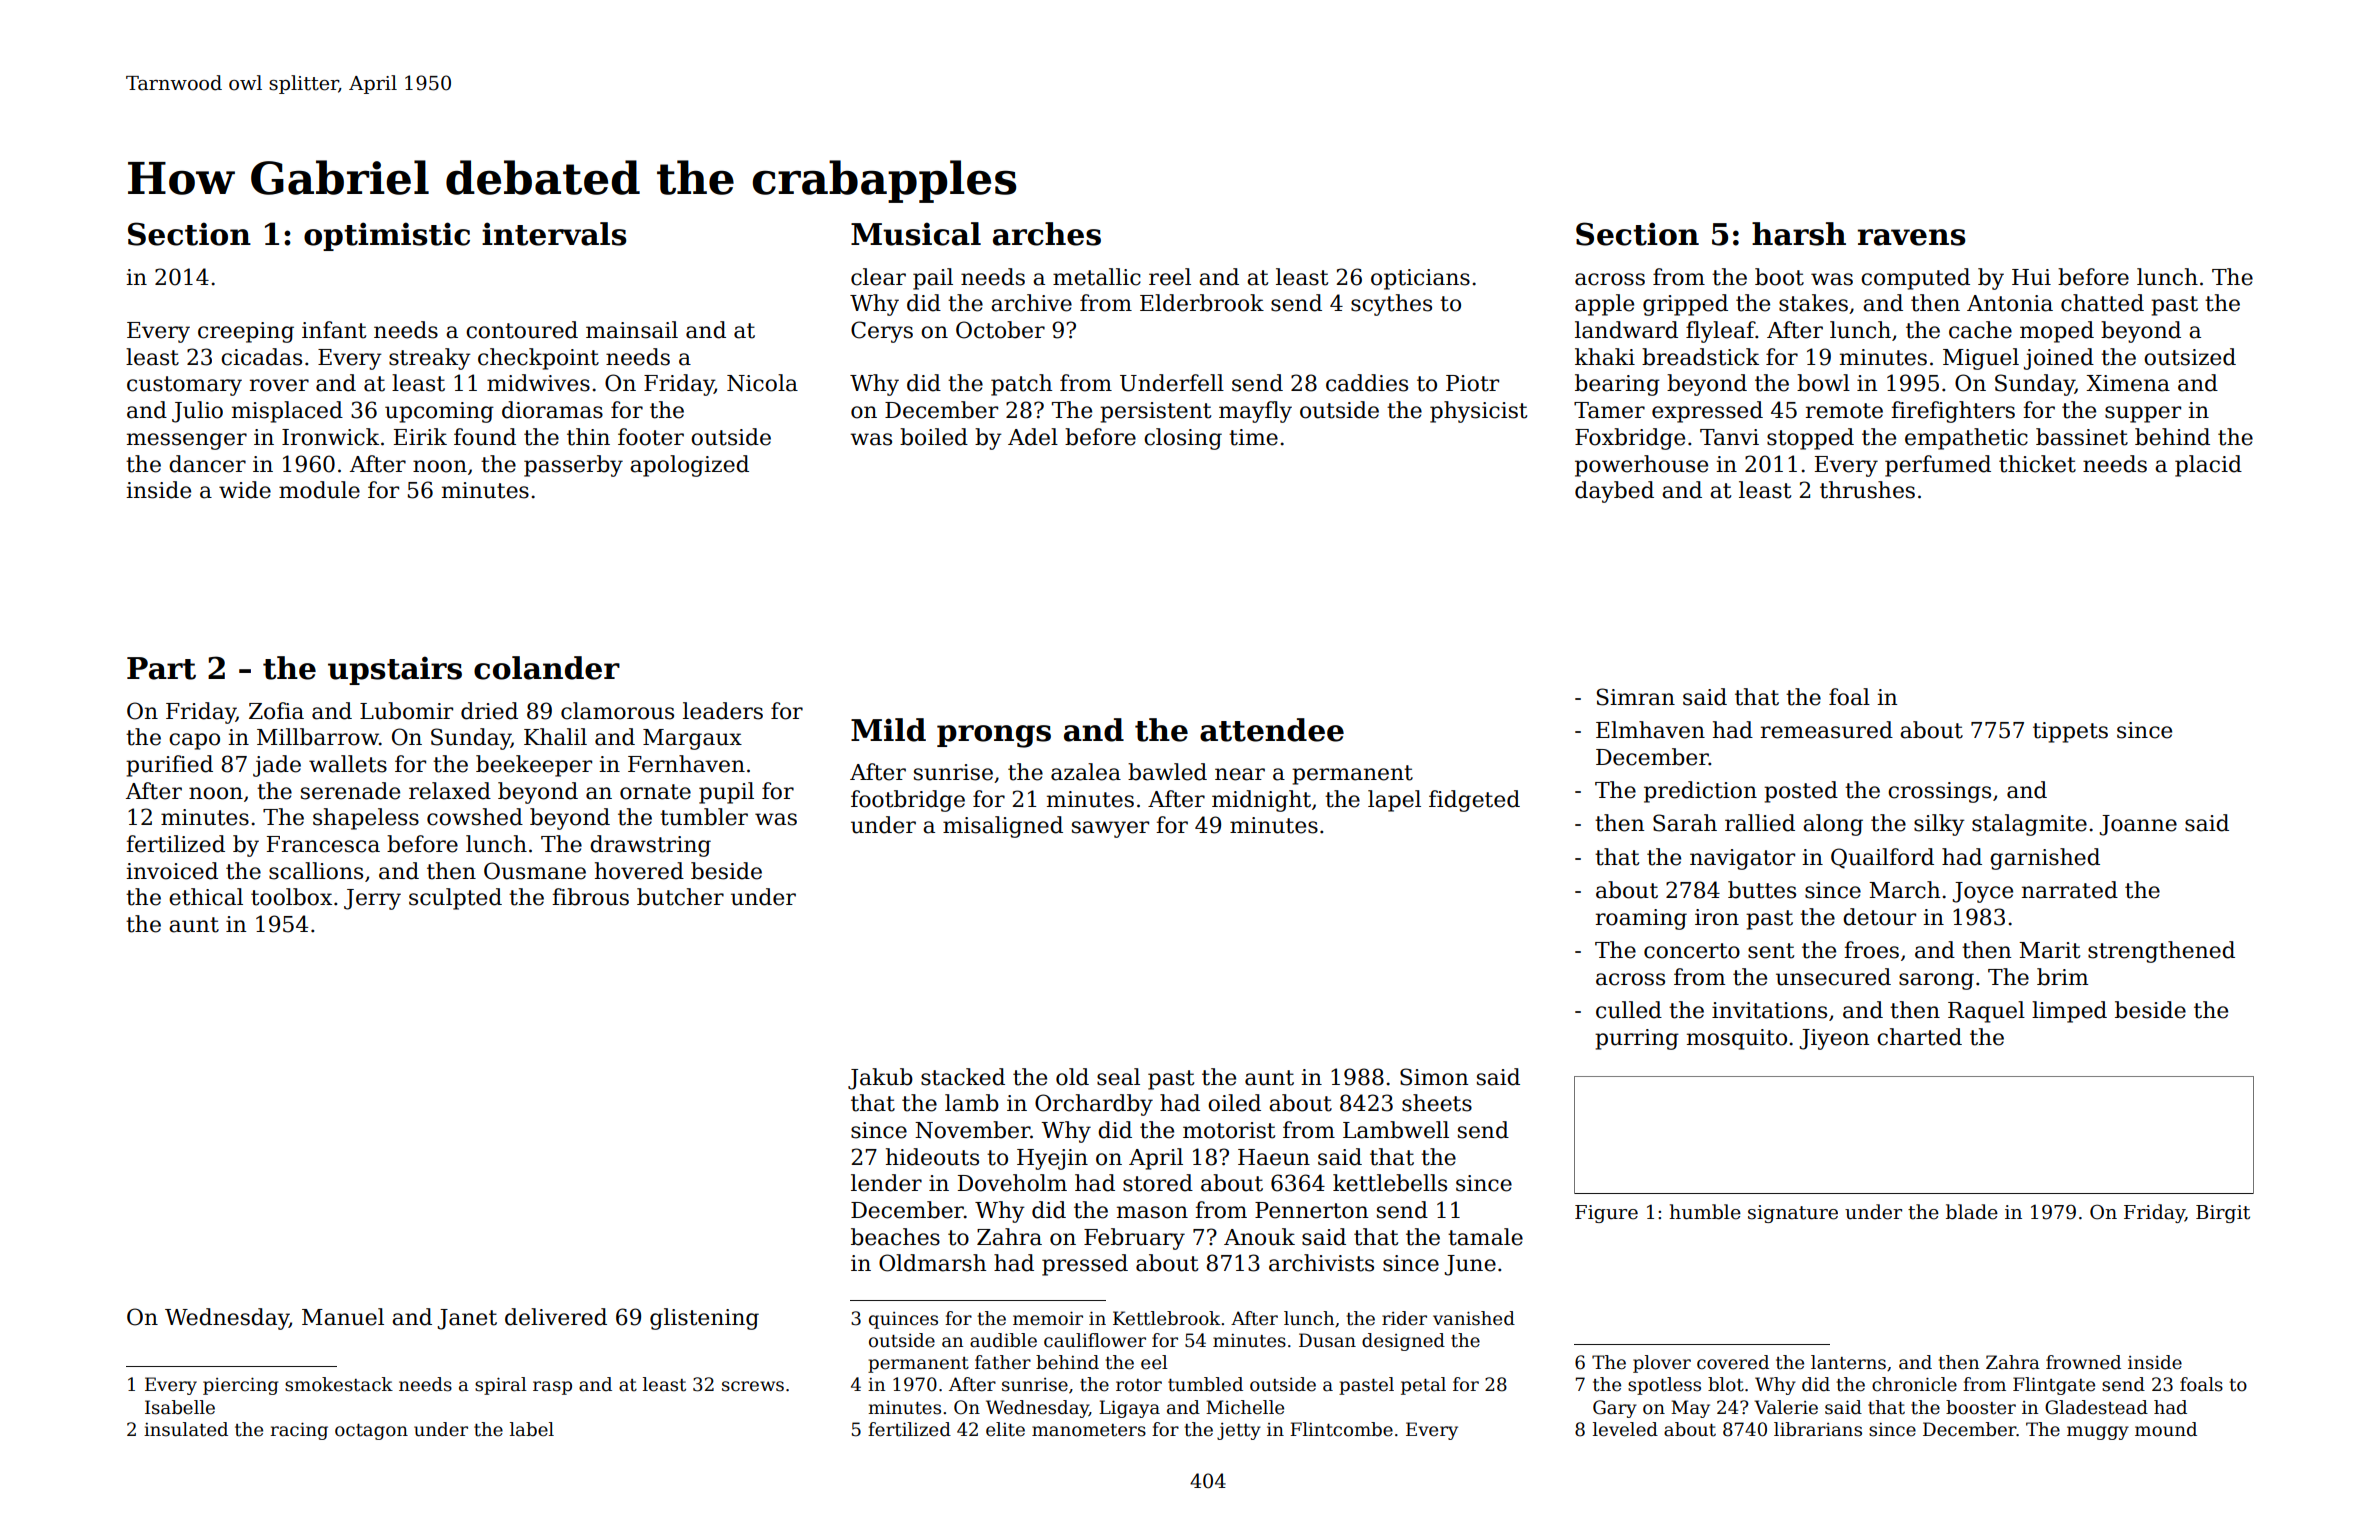 The height and width of the image is (1540, 2380). What do you see at coordinates (1848, 1362) in the image?
I see `lanterns` at bounding box center [1848, 1362].
